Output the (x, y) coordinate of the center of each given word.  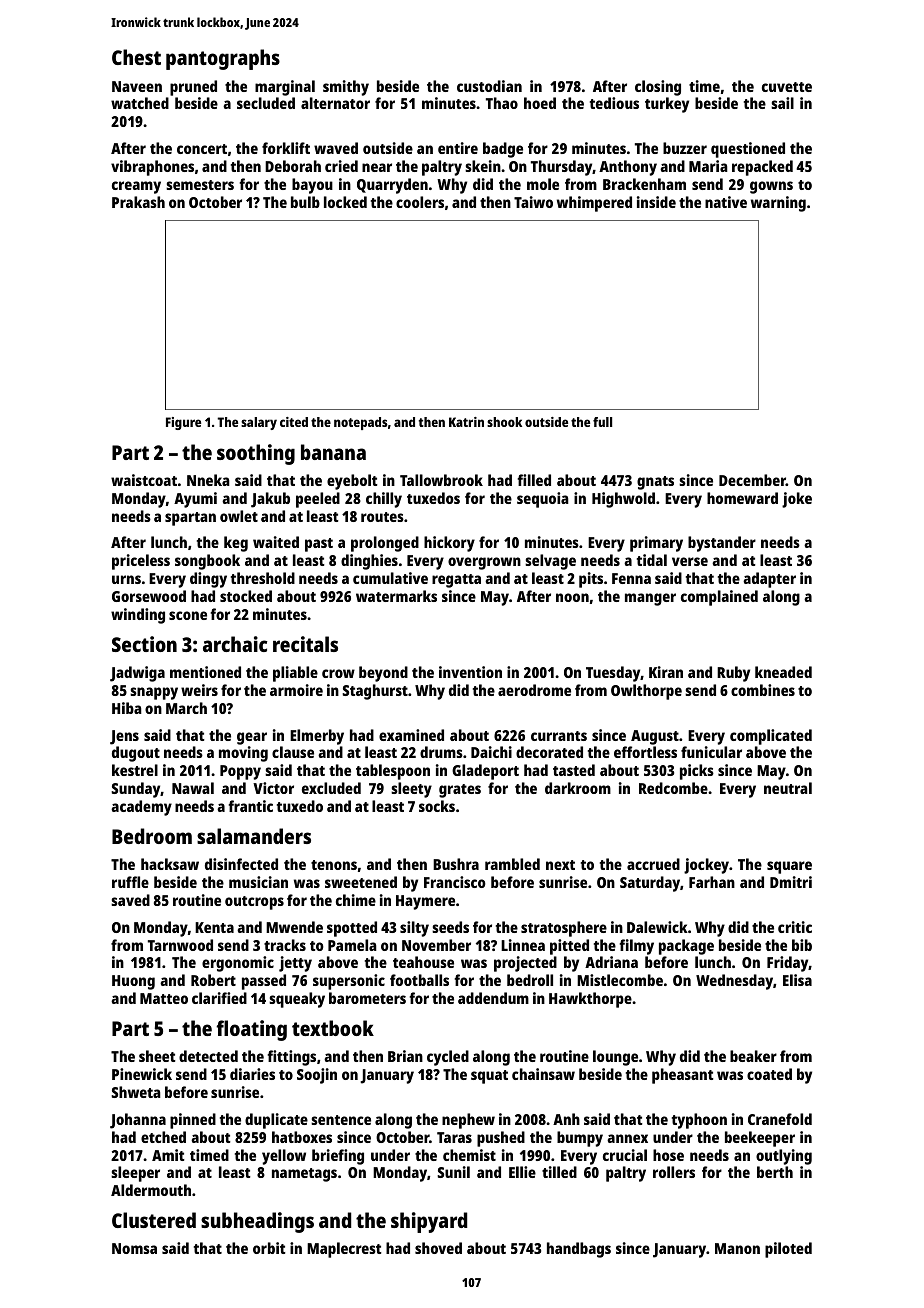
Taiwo (533, 202)
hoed (540, 103)
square (789, 867)
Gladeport (485, 772)
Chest (136, 57)
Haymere (425, 902)
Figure (183, 423)
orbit (269, 1248)
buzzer (685, 148)
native (726, 202)
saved (130, 900)
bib (802, 945)
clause (293, 752)
